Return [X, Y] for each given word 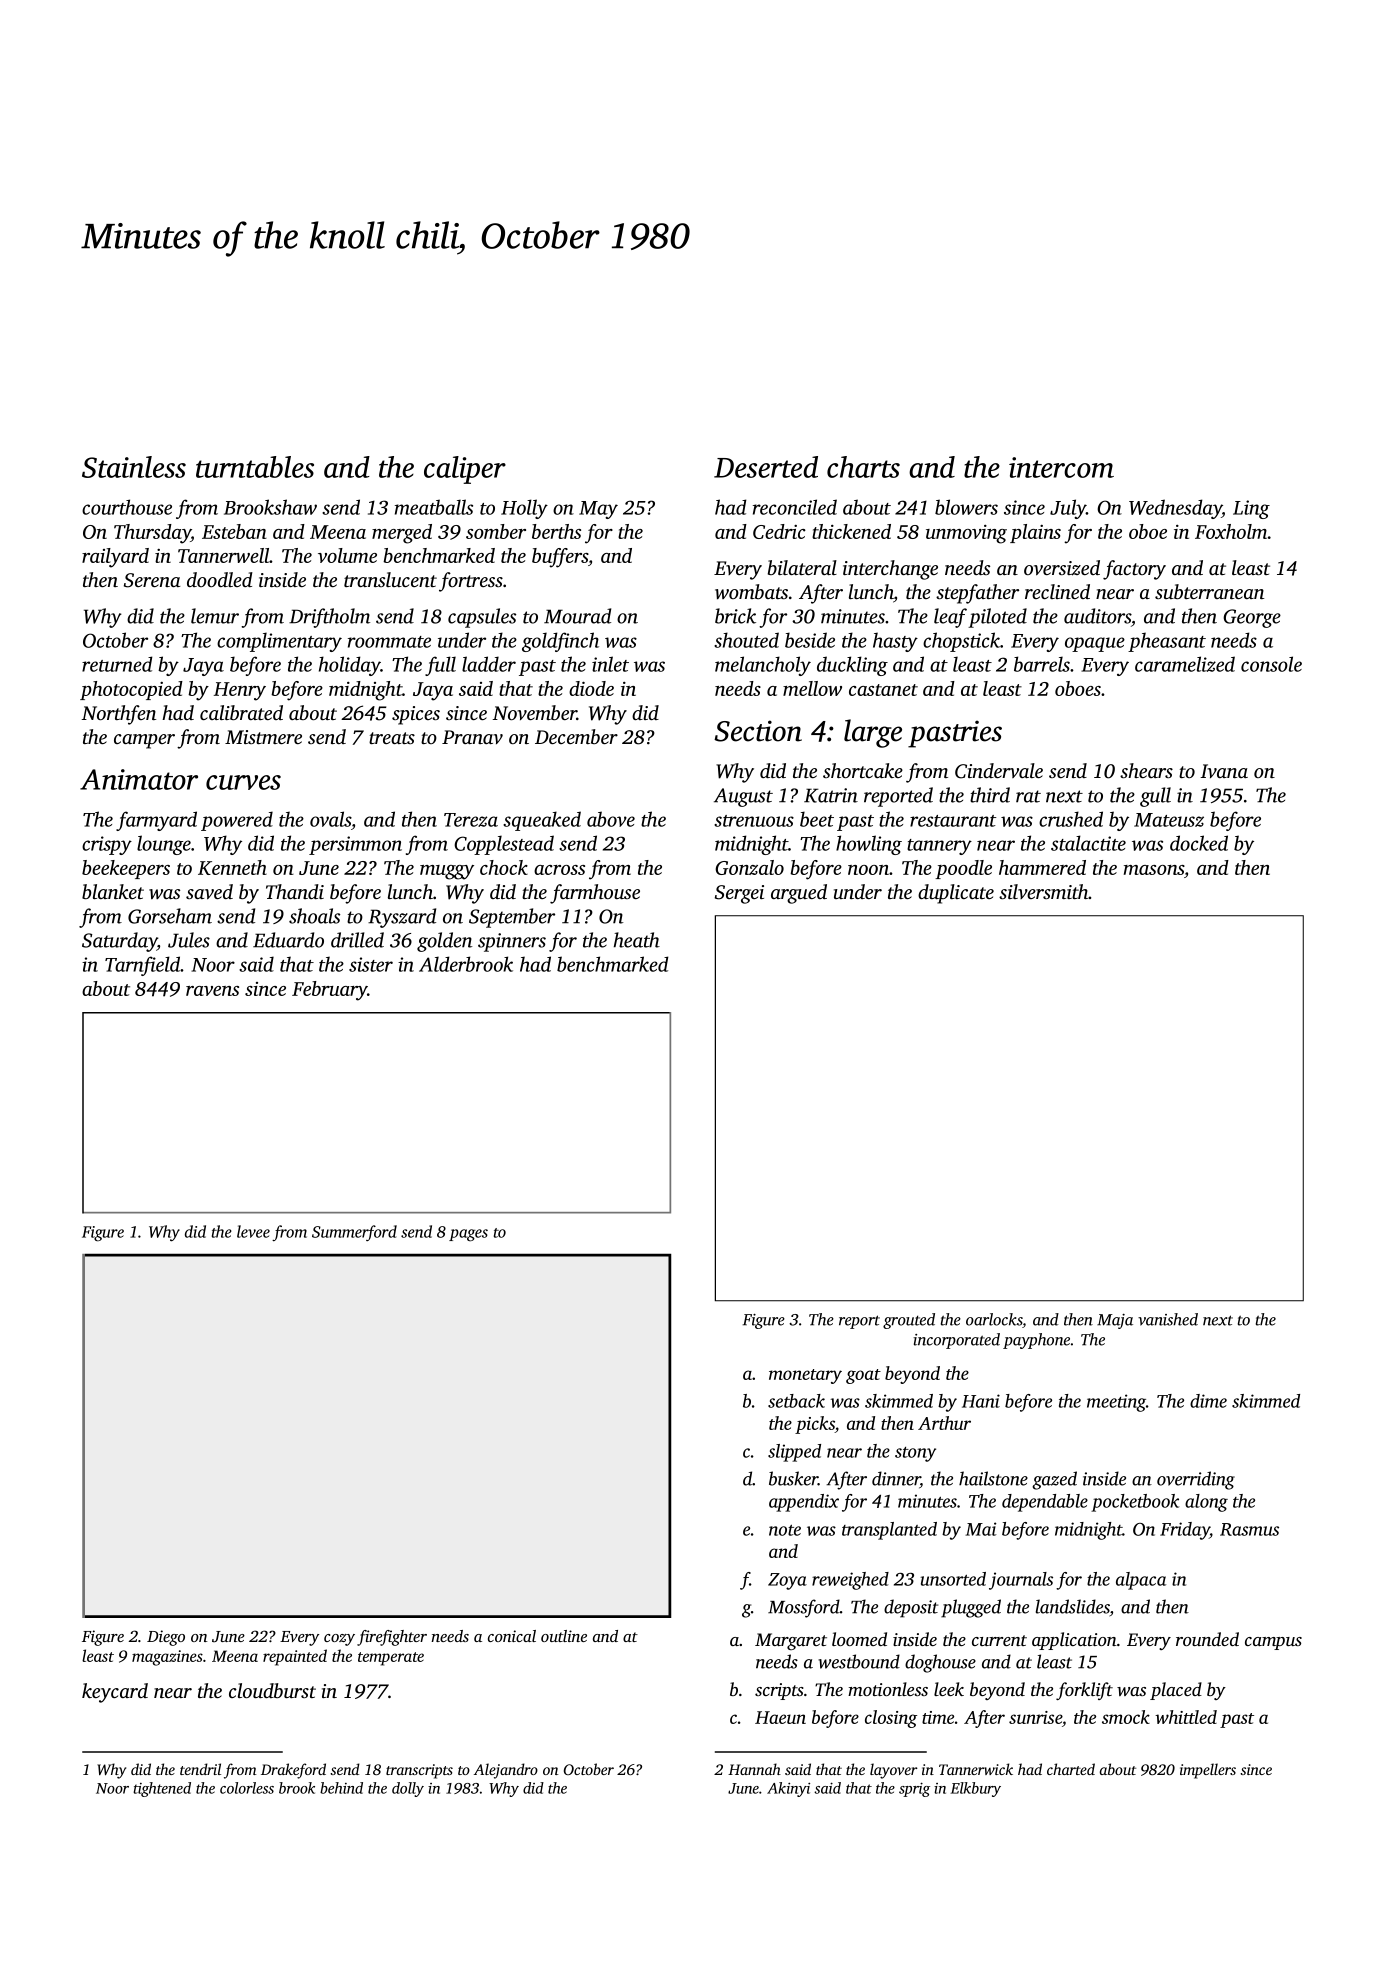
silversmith [1044, 891]
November [535, 712]
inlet [610, 664]
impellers [1208, 1771]
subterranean [1209, 591]
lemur [215, 616]
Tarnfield [142, 966]
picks [815, 1425]
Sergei [739, 894]
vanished [1168, 1319]
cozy [339, 1640]
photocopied [131, 690]
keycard [115, 1693]
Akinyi [788, 1789]
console [1271, 664]
